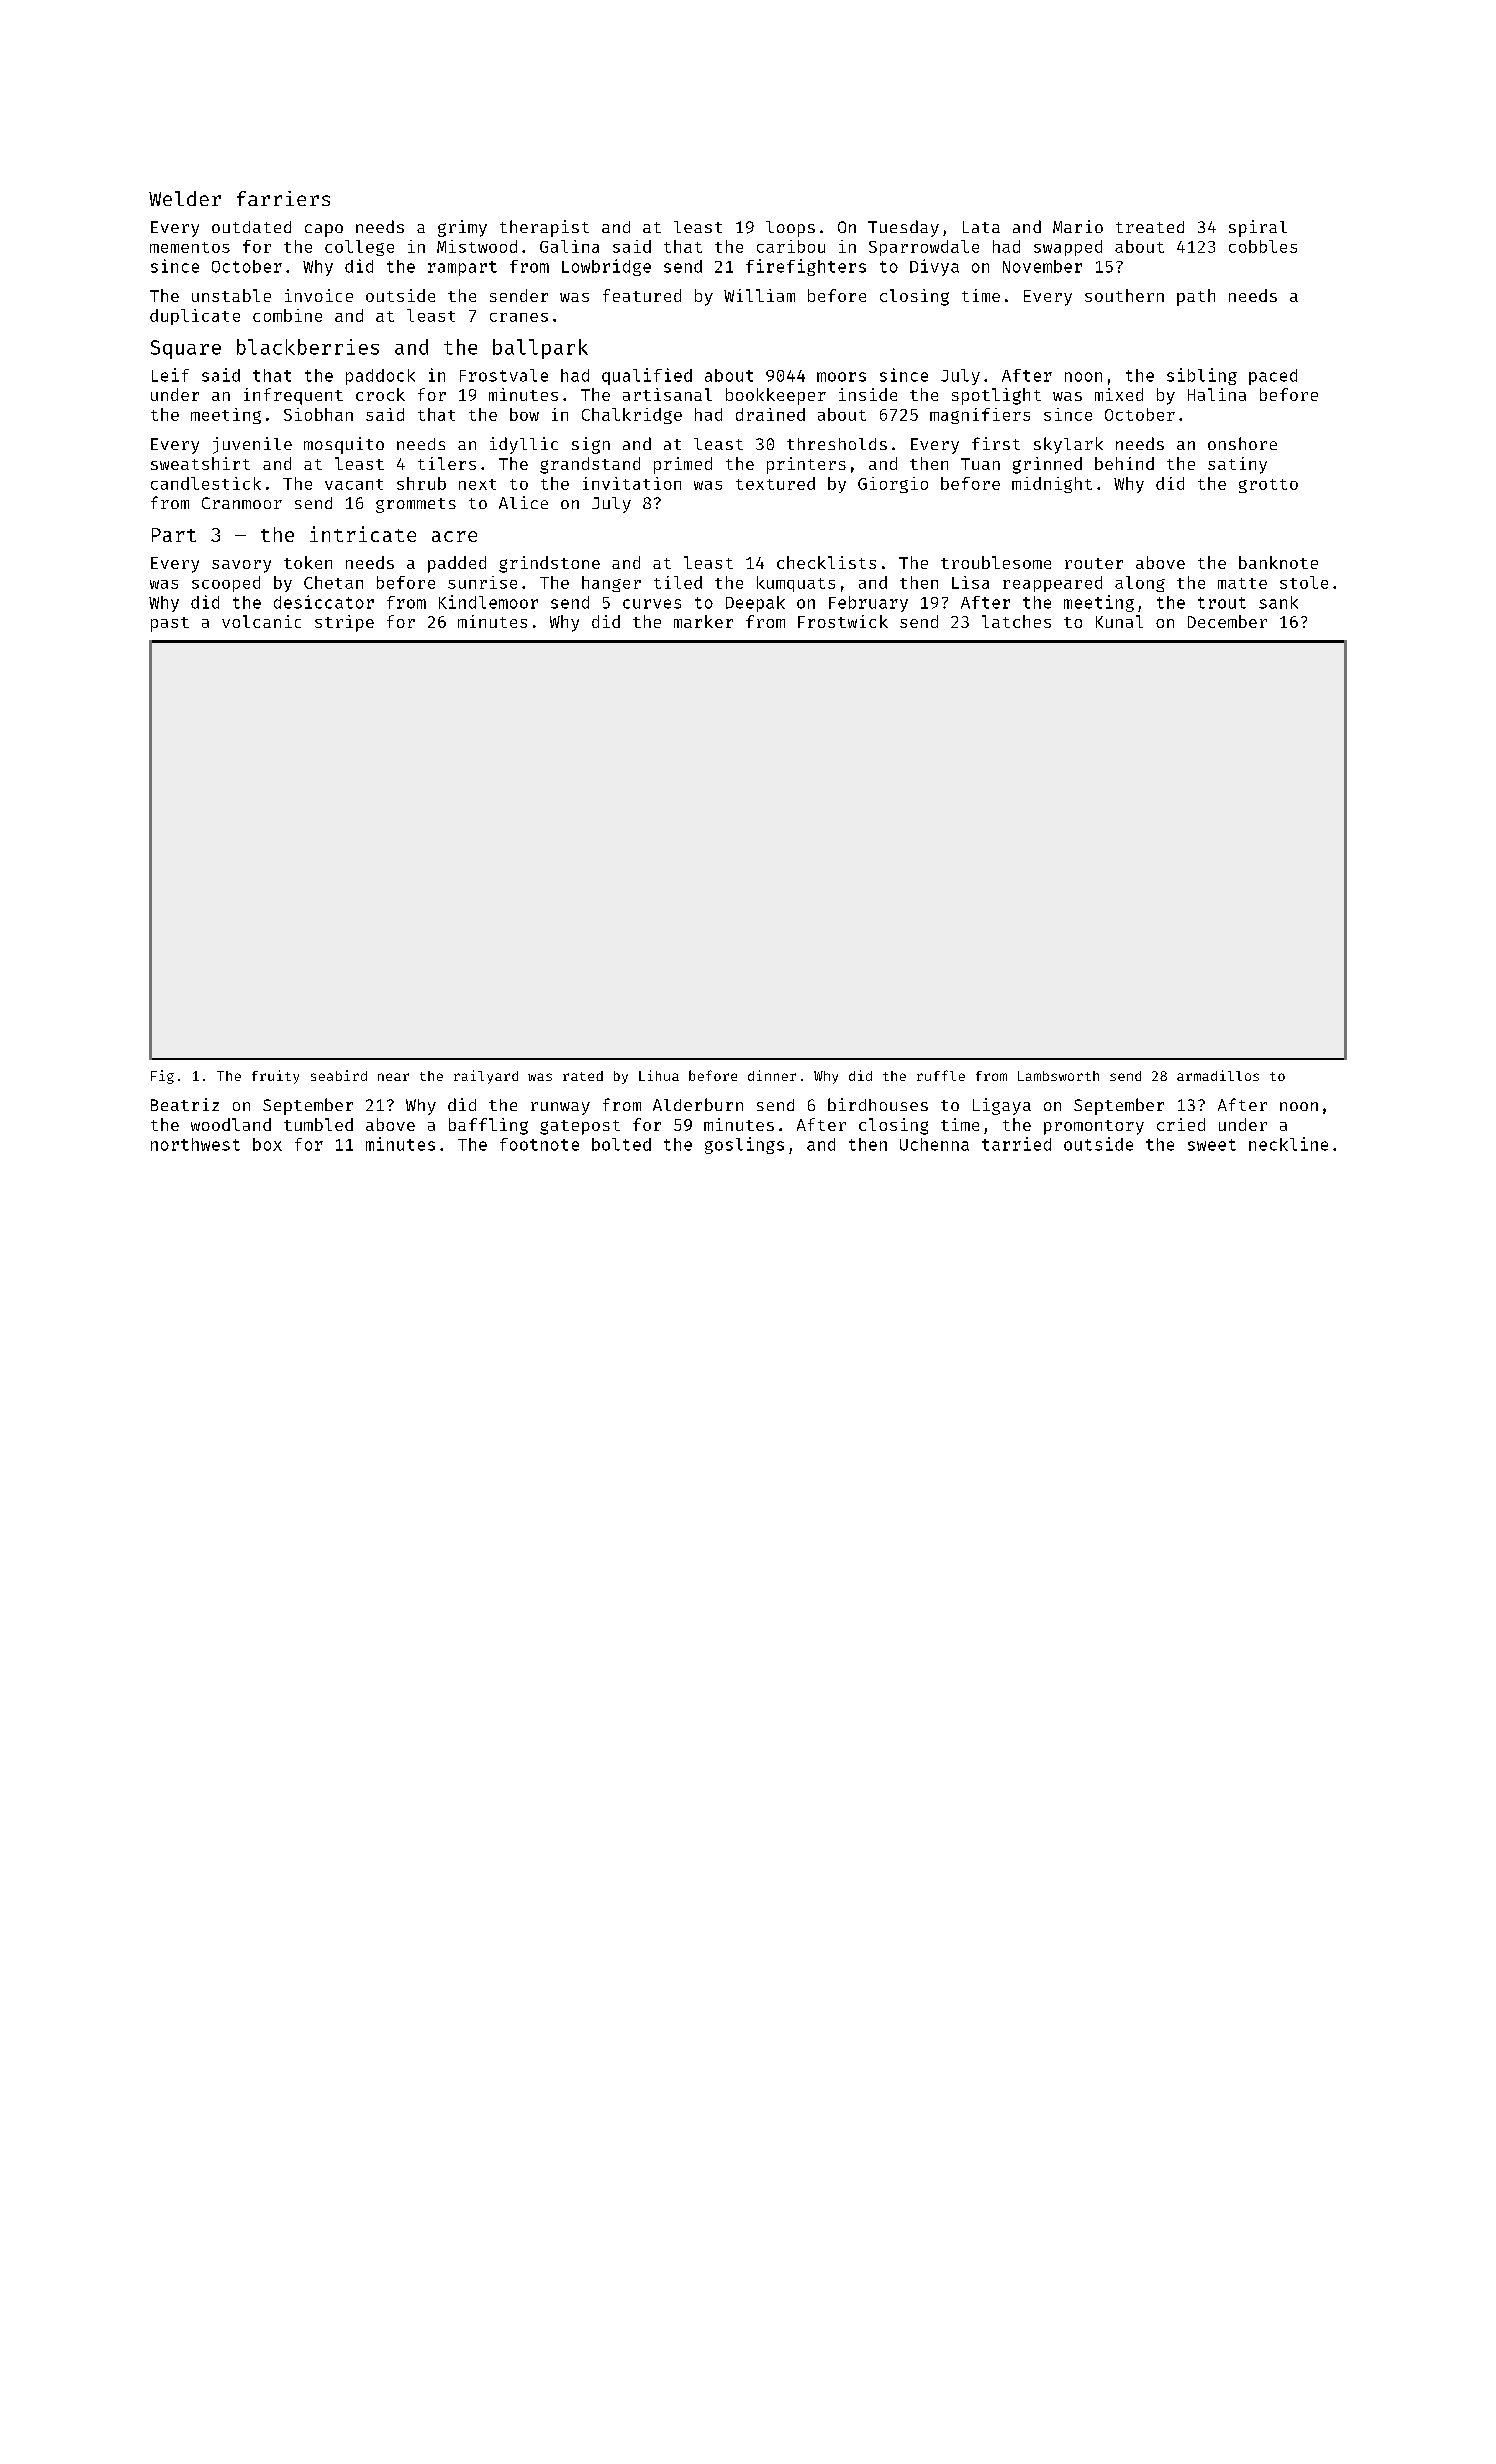 This screenshot has height=2464, width=1496. I want to click on armadillos, so click(1218, 1075).
